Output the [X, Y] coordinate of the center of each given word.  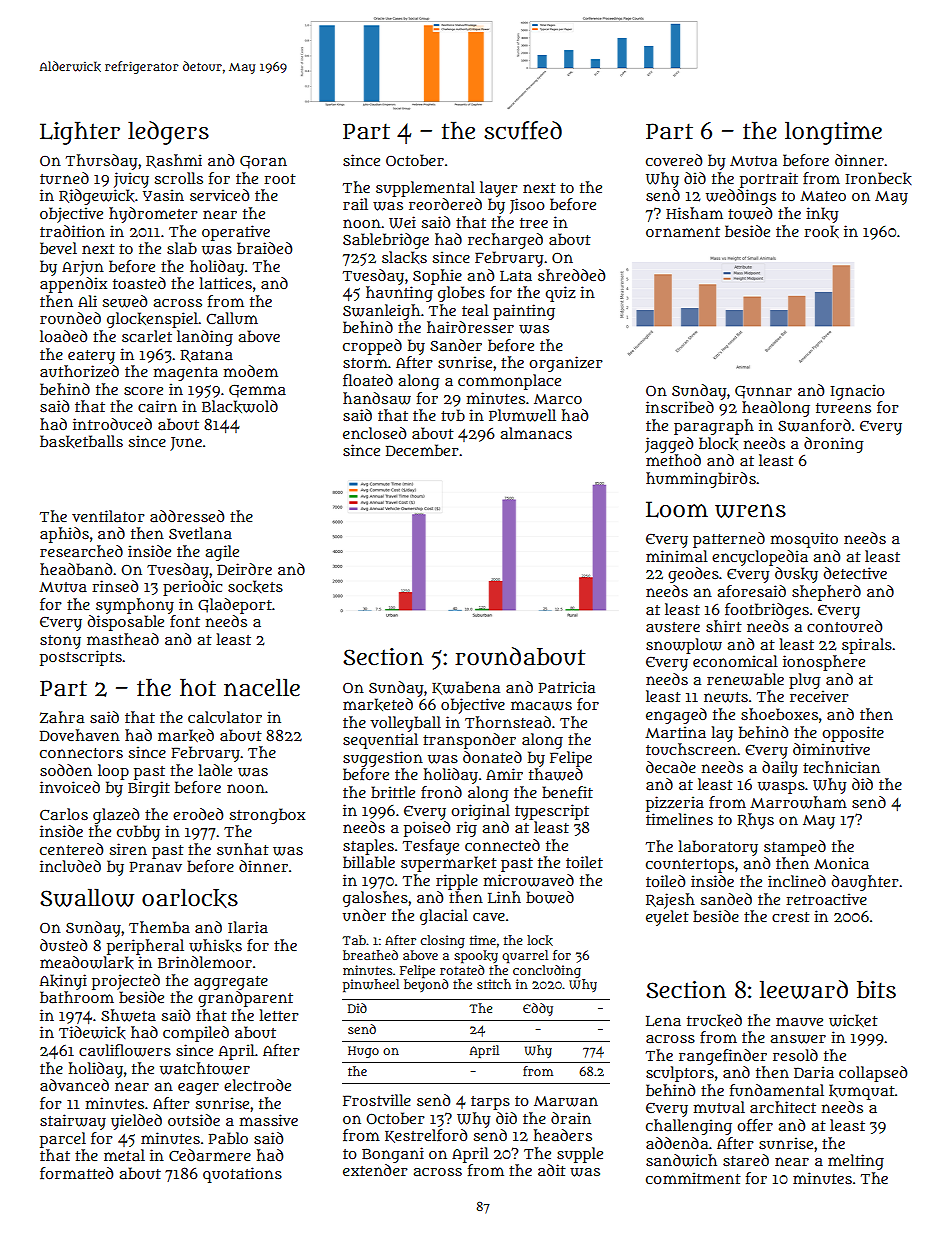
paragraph [714, 427]
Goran [263, 162]
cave [489, 917]
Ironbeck [879, 178]
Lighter [80, 133]
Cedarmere [210, 1155]
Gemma [257, 391]
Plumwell [522, 415]
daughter [865, 883]
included [70, 866]
